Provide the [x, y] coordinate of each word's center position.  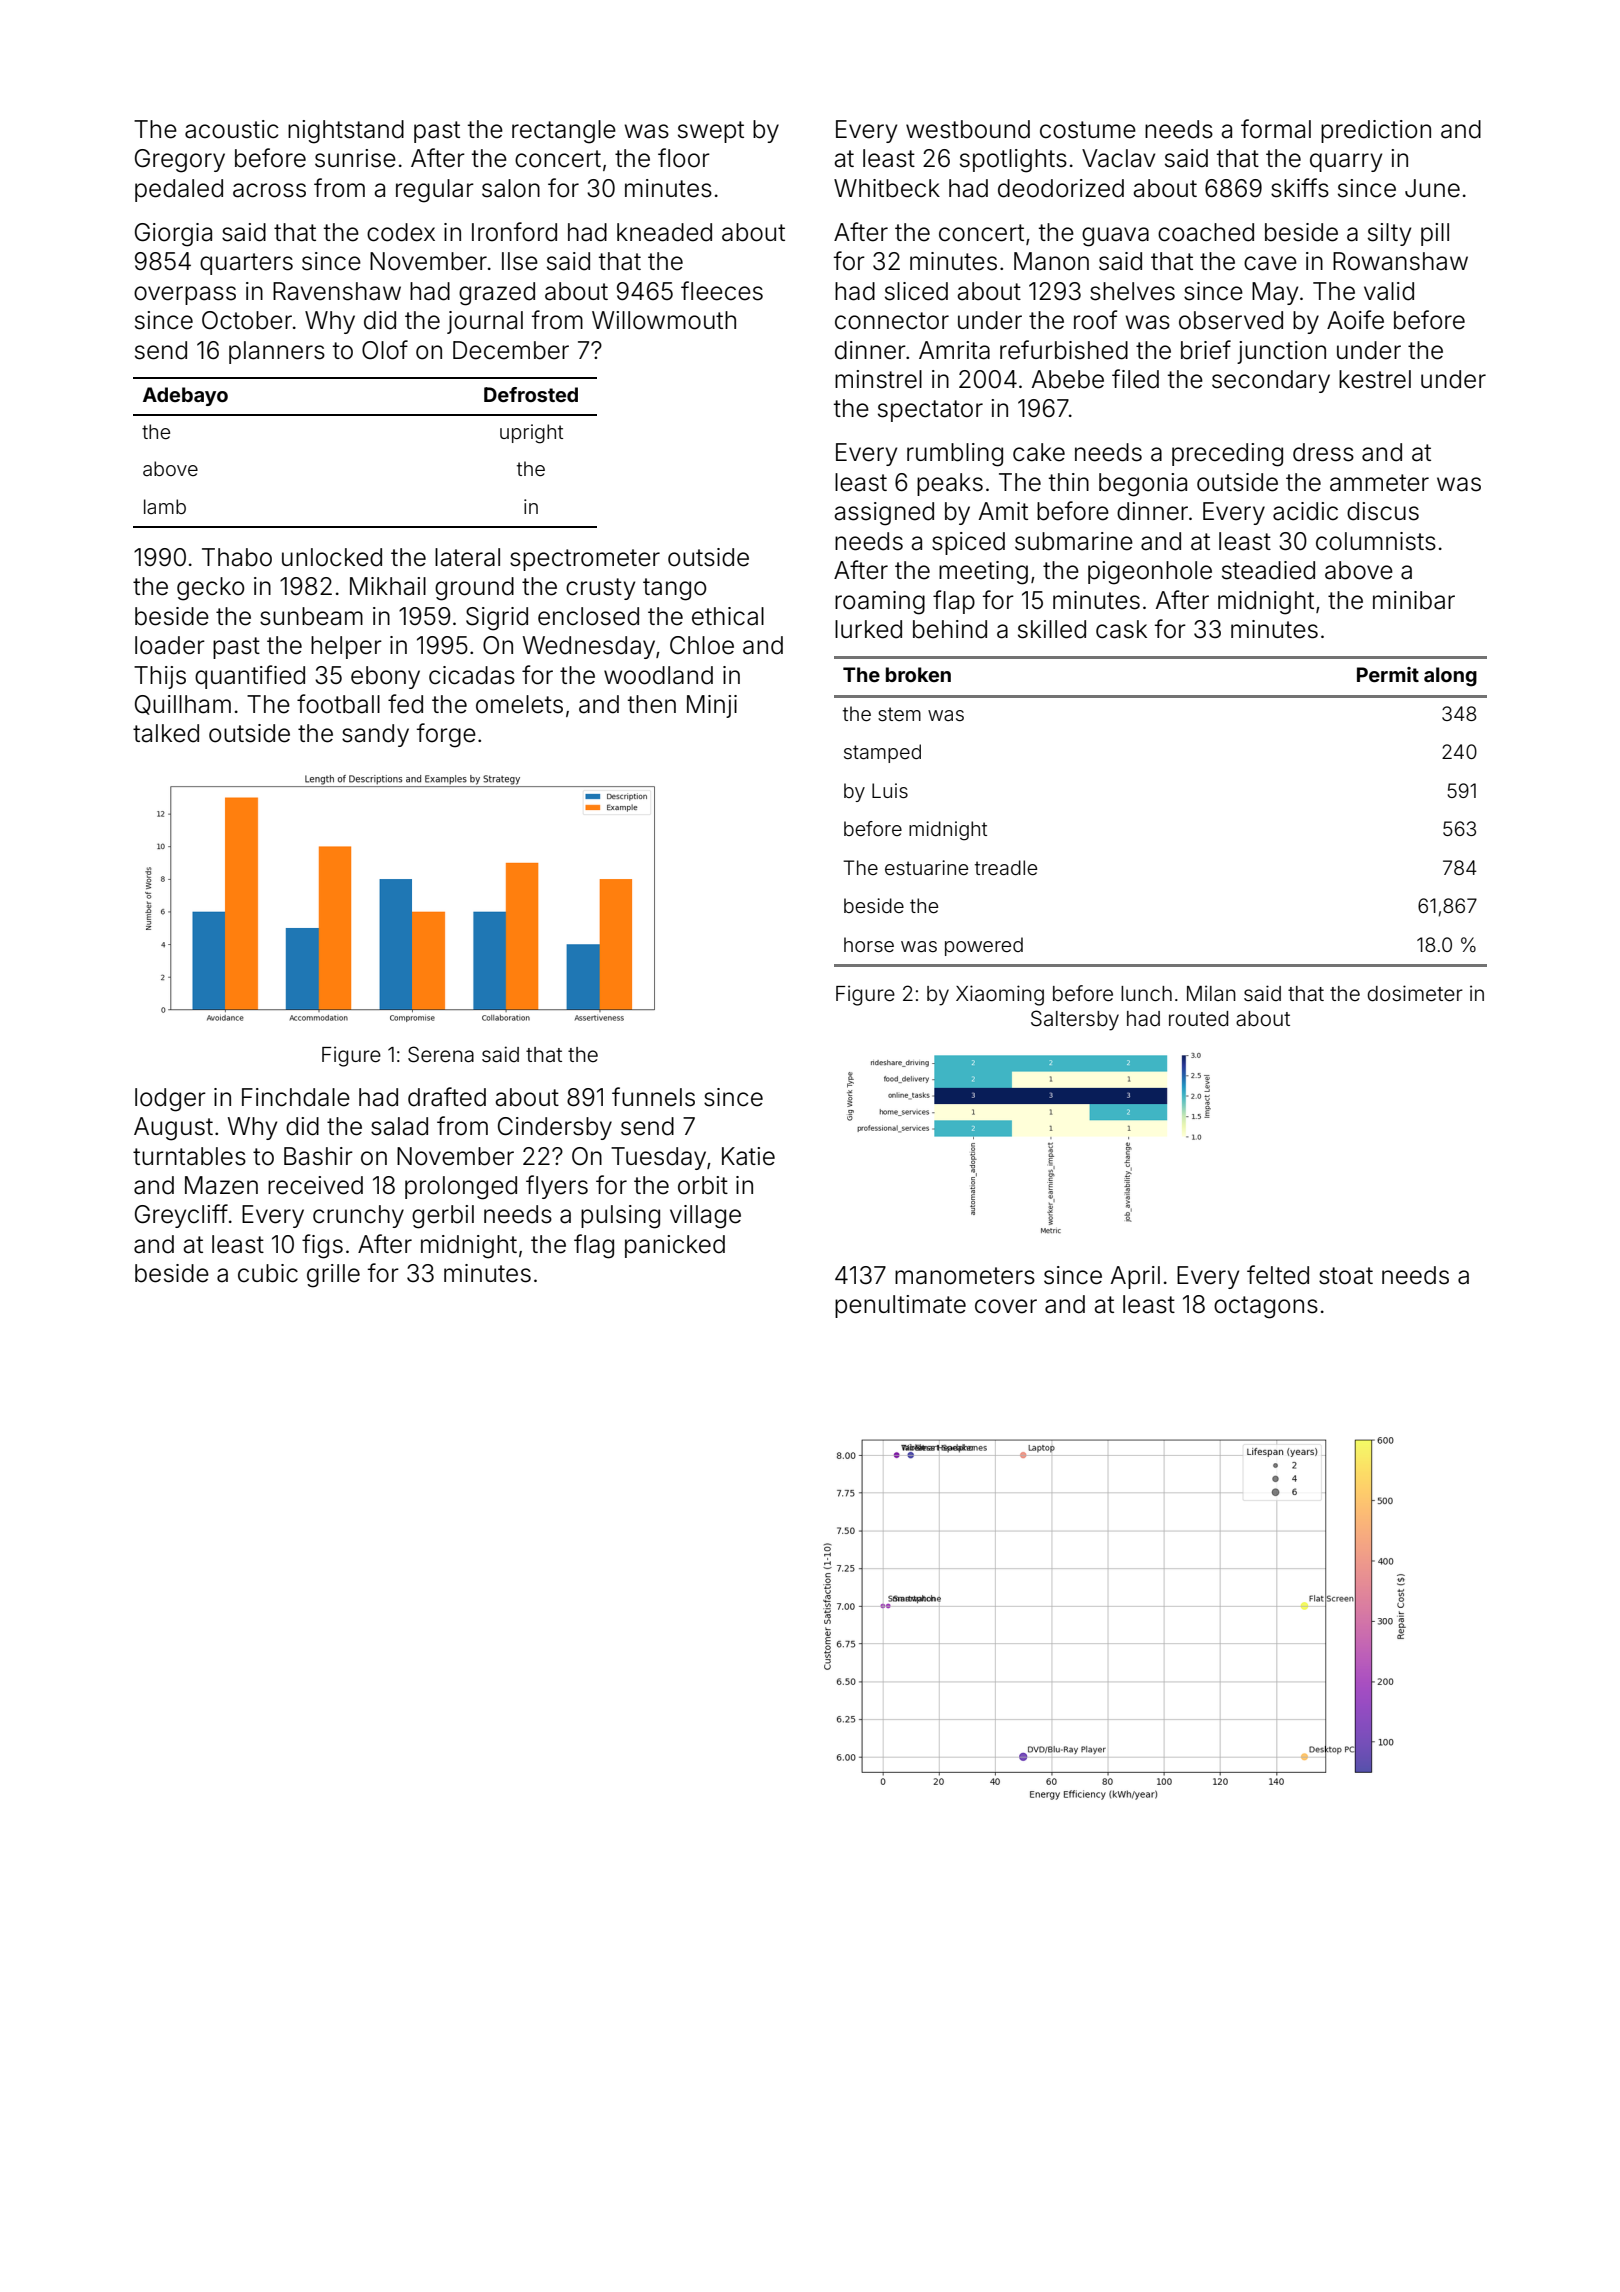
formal [1276, 129]
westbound [968, 129]
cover [1006, 1306]
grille [333, 1276]
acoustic [232, 129]
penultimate [900, 1306]
